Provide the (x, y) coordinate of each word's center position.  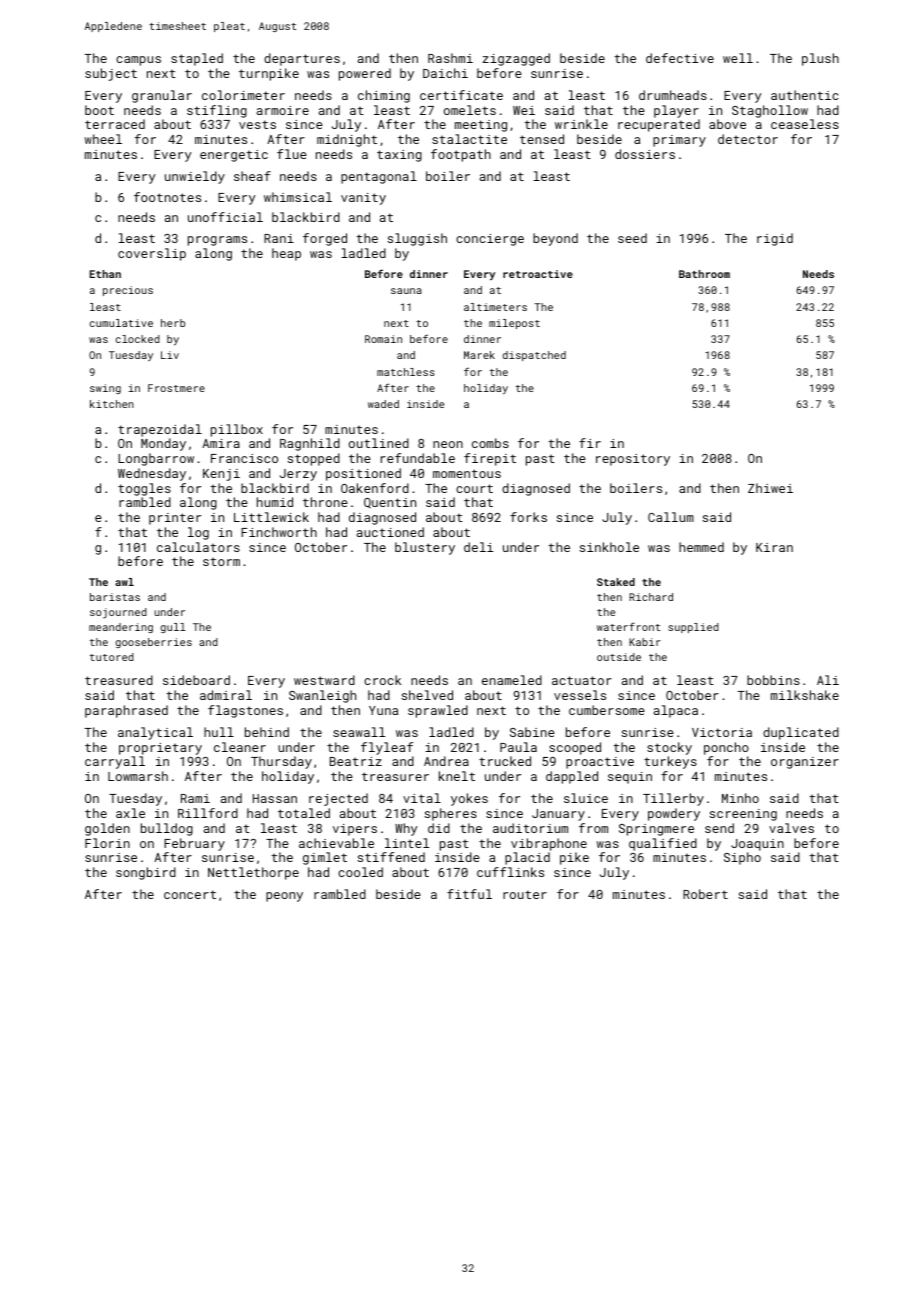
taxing (399, 156)
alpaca (676, 711)
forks (528, 517)
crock (382, 680)
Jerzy (298, 475)
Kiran (774, 547)
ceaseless (805, 124)
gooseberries (154, 643)
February (194, 844)
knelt (457, 776)
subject (111, 74)
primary (679, 141)
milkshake (805, 695)
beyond (555, 239)
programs (217, 241)
